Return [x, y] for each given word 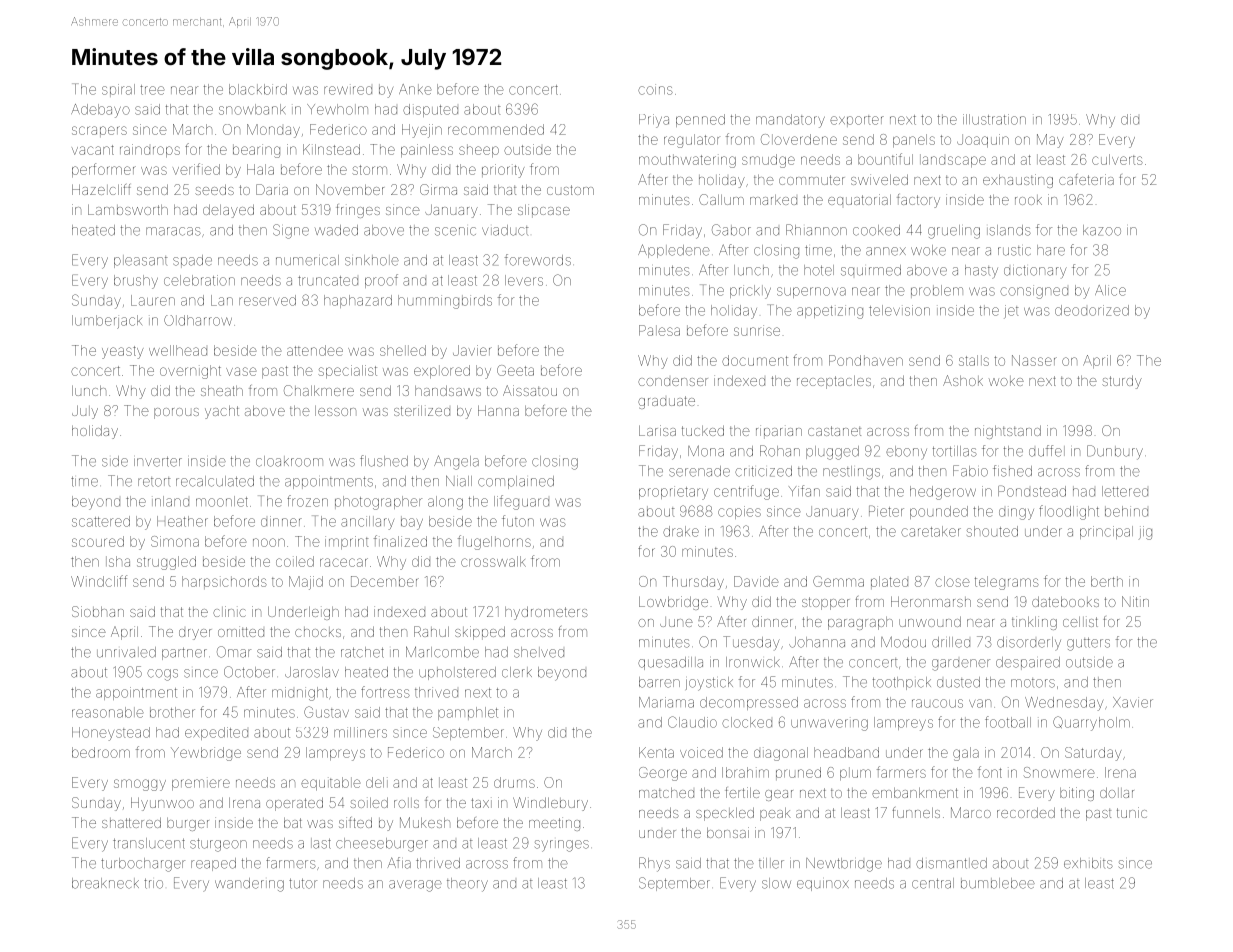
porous [176, 413]
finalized [400, 541]
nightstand [1008, 432]
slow [776, 883]
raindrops [150, 151]
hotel [819, 270]
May [1050, 141]
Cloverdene [799, 139]
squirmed [871, 270]
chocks [318, 632]
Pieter [886, 511]
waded [336, 230]
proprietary [673, 493]
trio [153, 883]
